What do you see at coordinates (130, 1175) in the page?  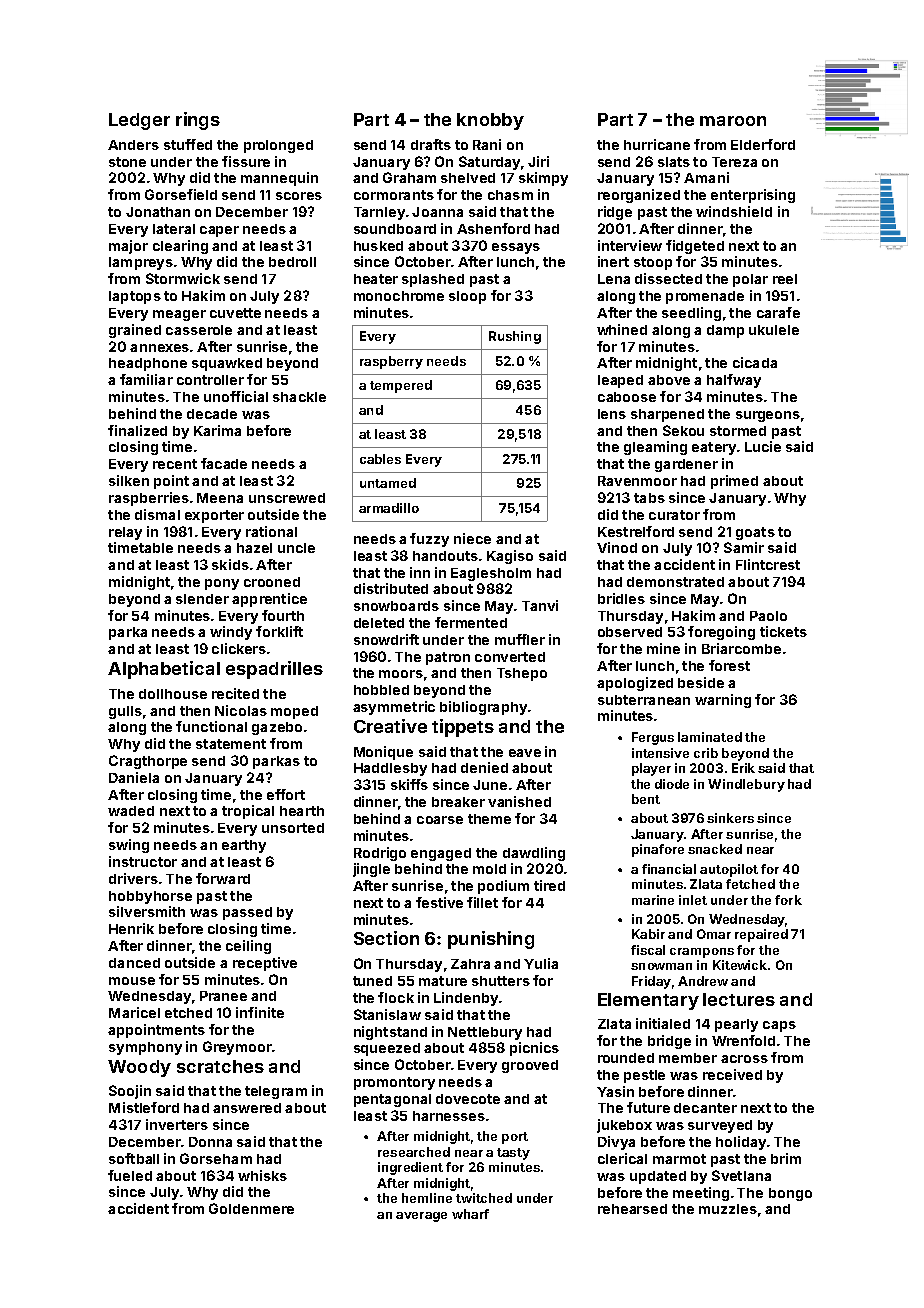 I see `fueled` at bounding box center [130, 1175].
